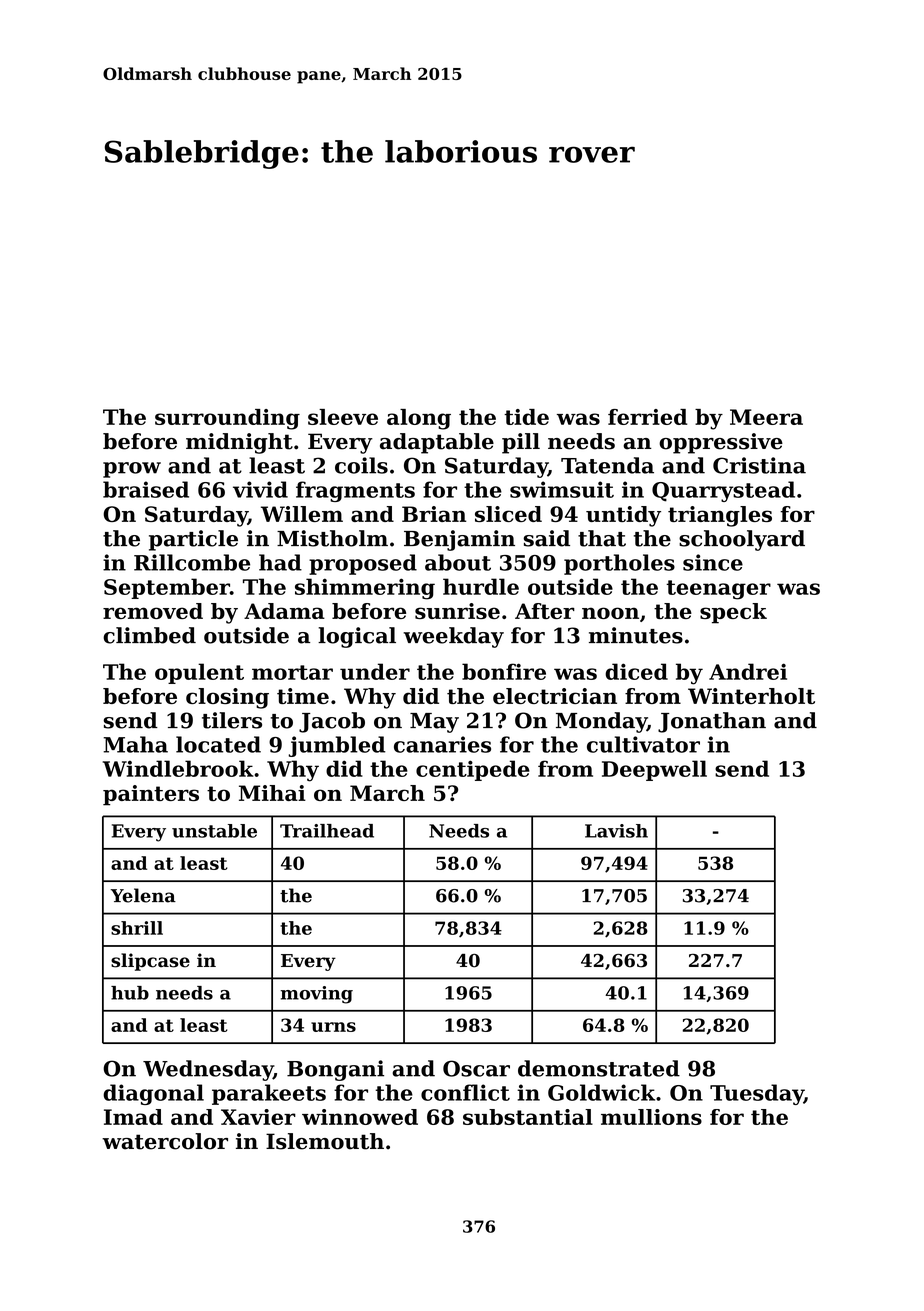 Image resolution: width=924 pixels, height=1311 pixels. What do you see at coordinates (757, 1094) in the screenshot?
I see `Tuesday` at bounding box center [757, 1094].
